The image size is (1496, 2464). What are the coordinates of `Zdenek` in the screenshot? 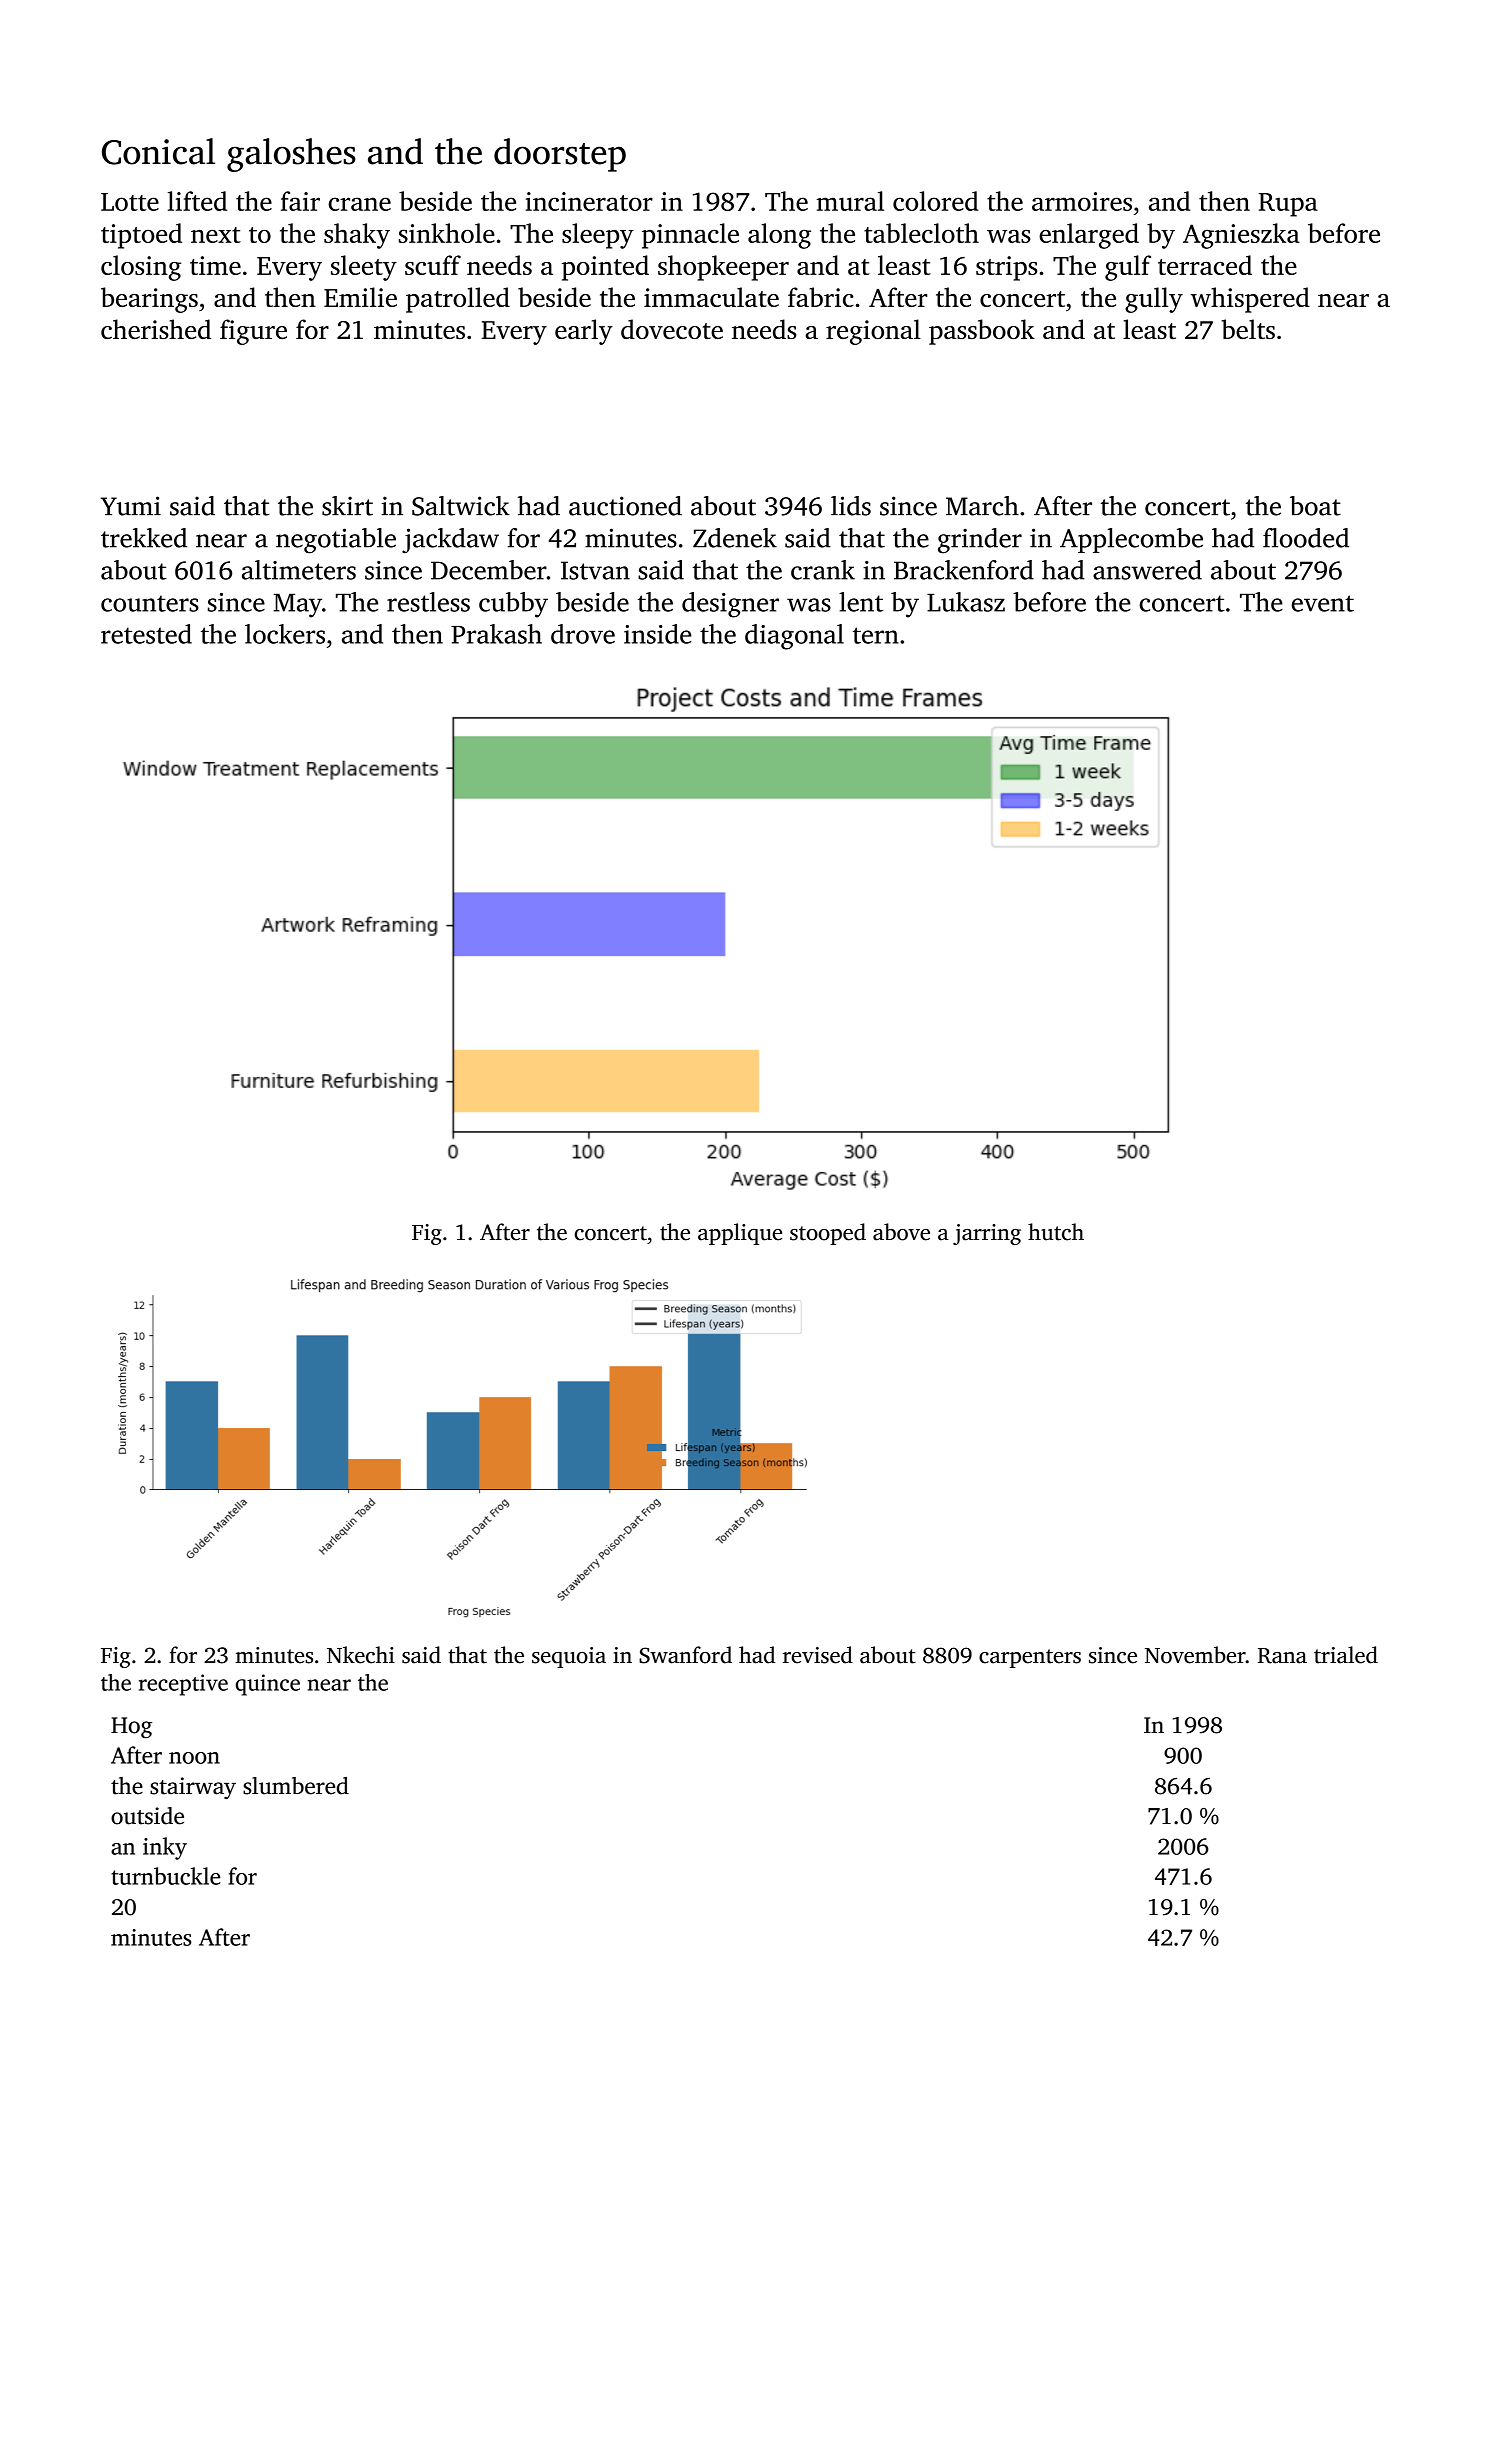 It's located at (735, 538).
